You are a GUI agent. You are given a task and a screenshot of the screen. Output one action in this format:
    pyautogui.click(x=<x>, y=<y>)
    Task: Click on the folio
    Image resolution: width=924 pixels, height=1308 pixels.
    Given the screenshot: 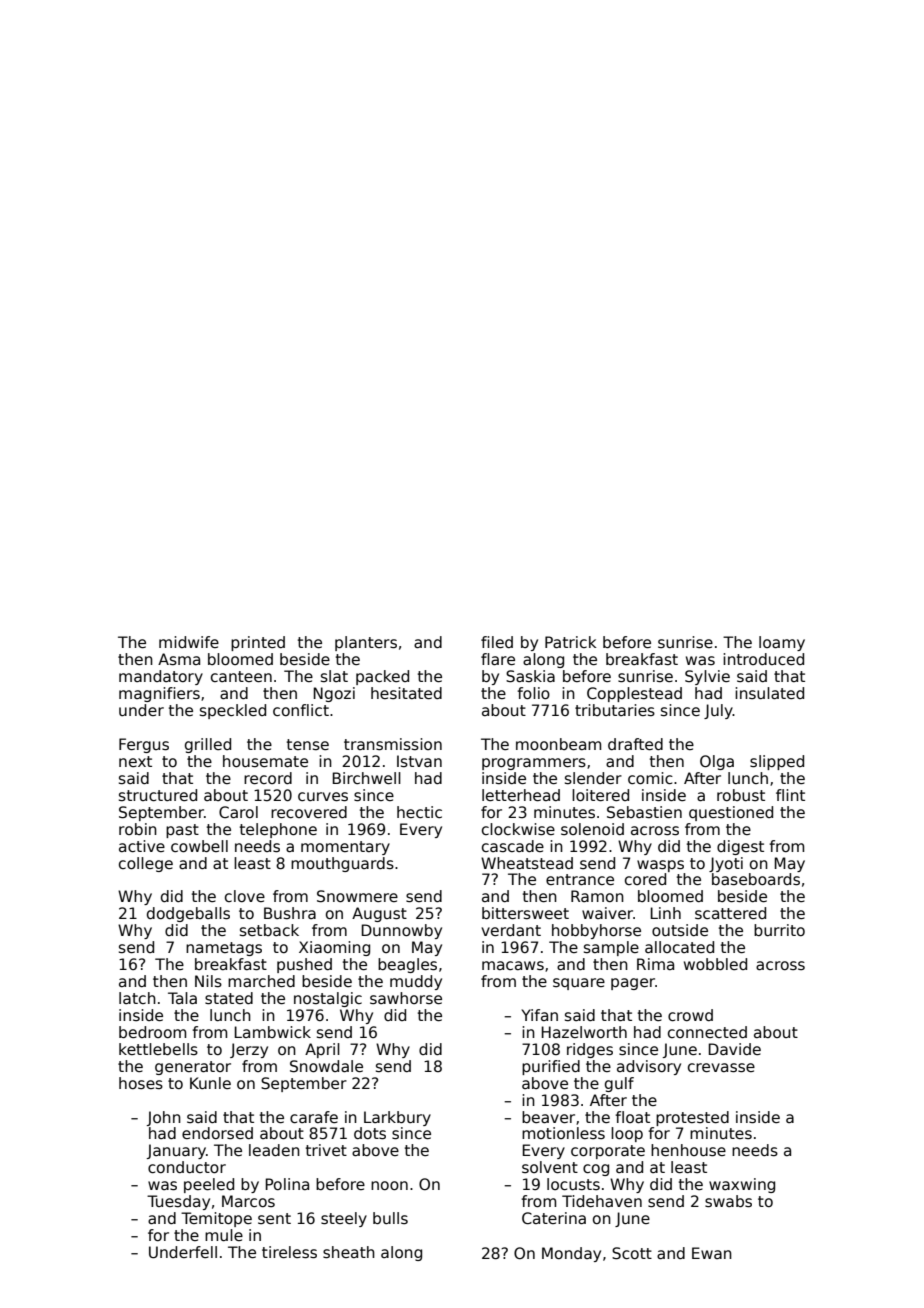 What is the action you would take?
    pyautogui.click(x=533, y=693)
